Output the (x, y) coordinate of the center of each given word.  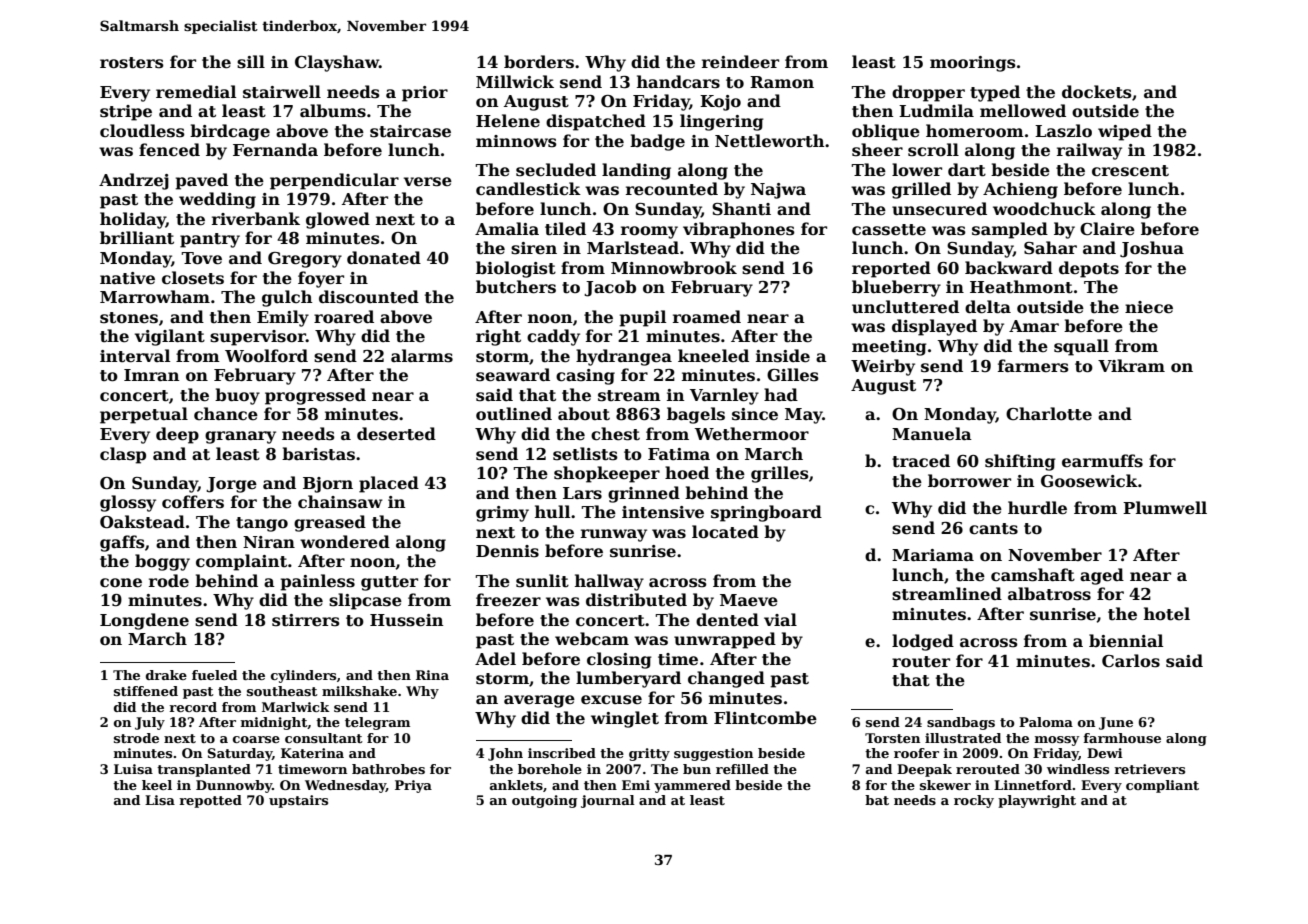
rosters (132, 63)
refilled (742, 769)
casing (585, 377)
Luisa (133, 769)
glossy (128, 503)
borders (539, 62)
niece (1149, 307)
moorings (973, 64)
